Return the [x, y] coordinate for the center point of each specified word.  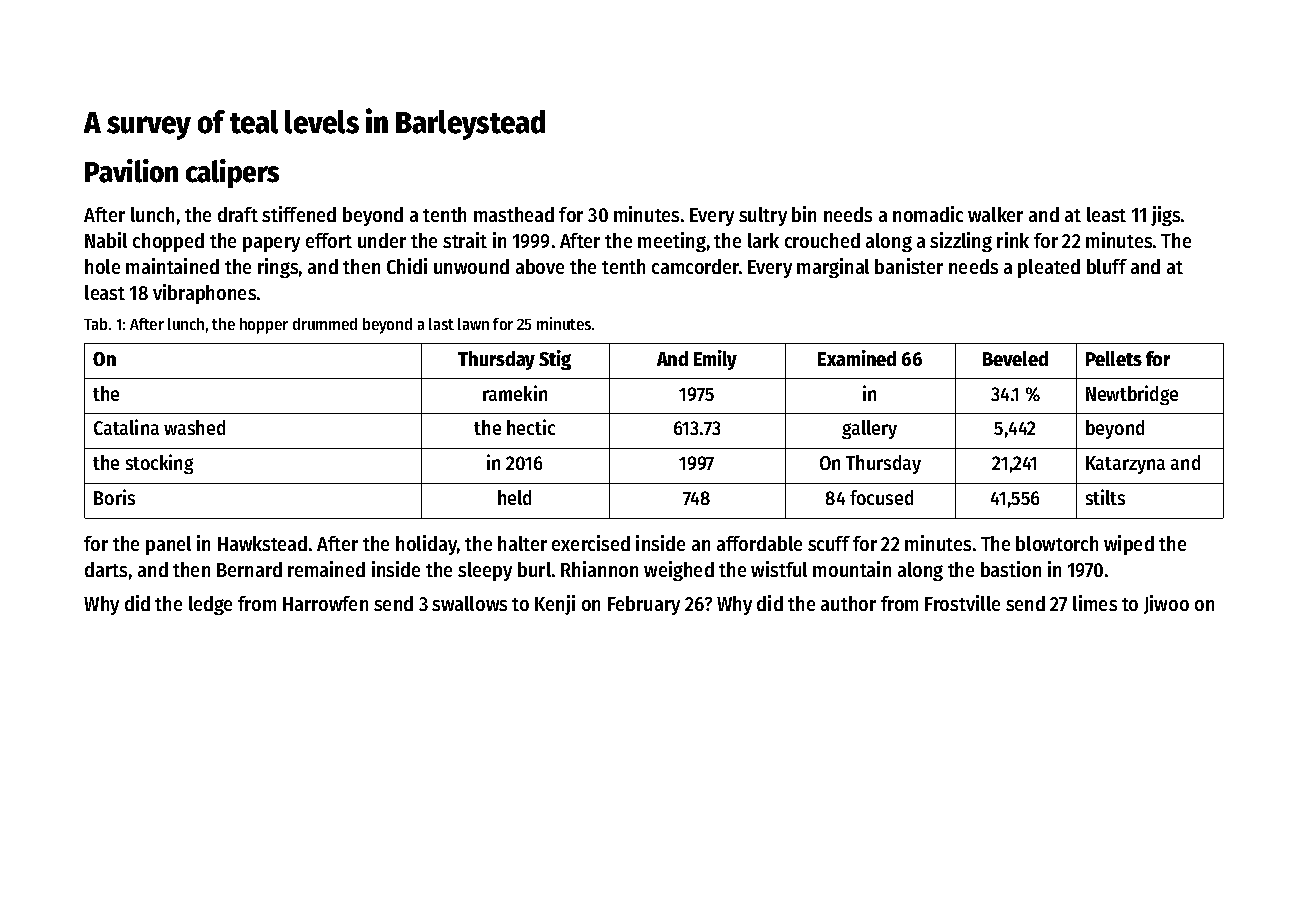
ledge [210, 605]
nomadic [928, 214]
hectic [531, 427]
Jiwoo [1166, 604]
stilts [1105, 497]
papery [271, 244]
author [848, 603]
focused [881, 497]
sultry [763, 216]
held [514, 497]
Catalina [126, 427]
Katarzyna [1125, 465]
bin [804, 214]
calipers [232, 173]
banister [909, 266]
